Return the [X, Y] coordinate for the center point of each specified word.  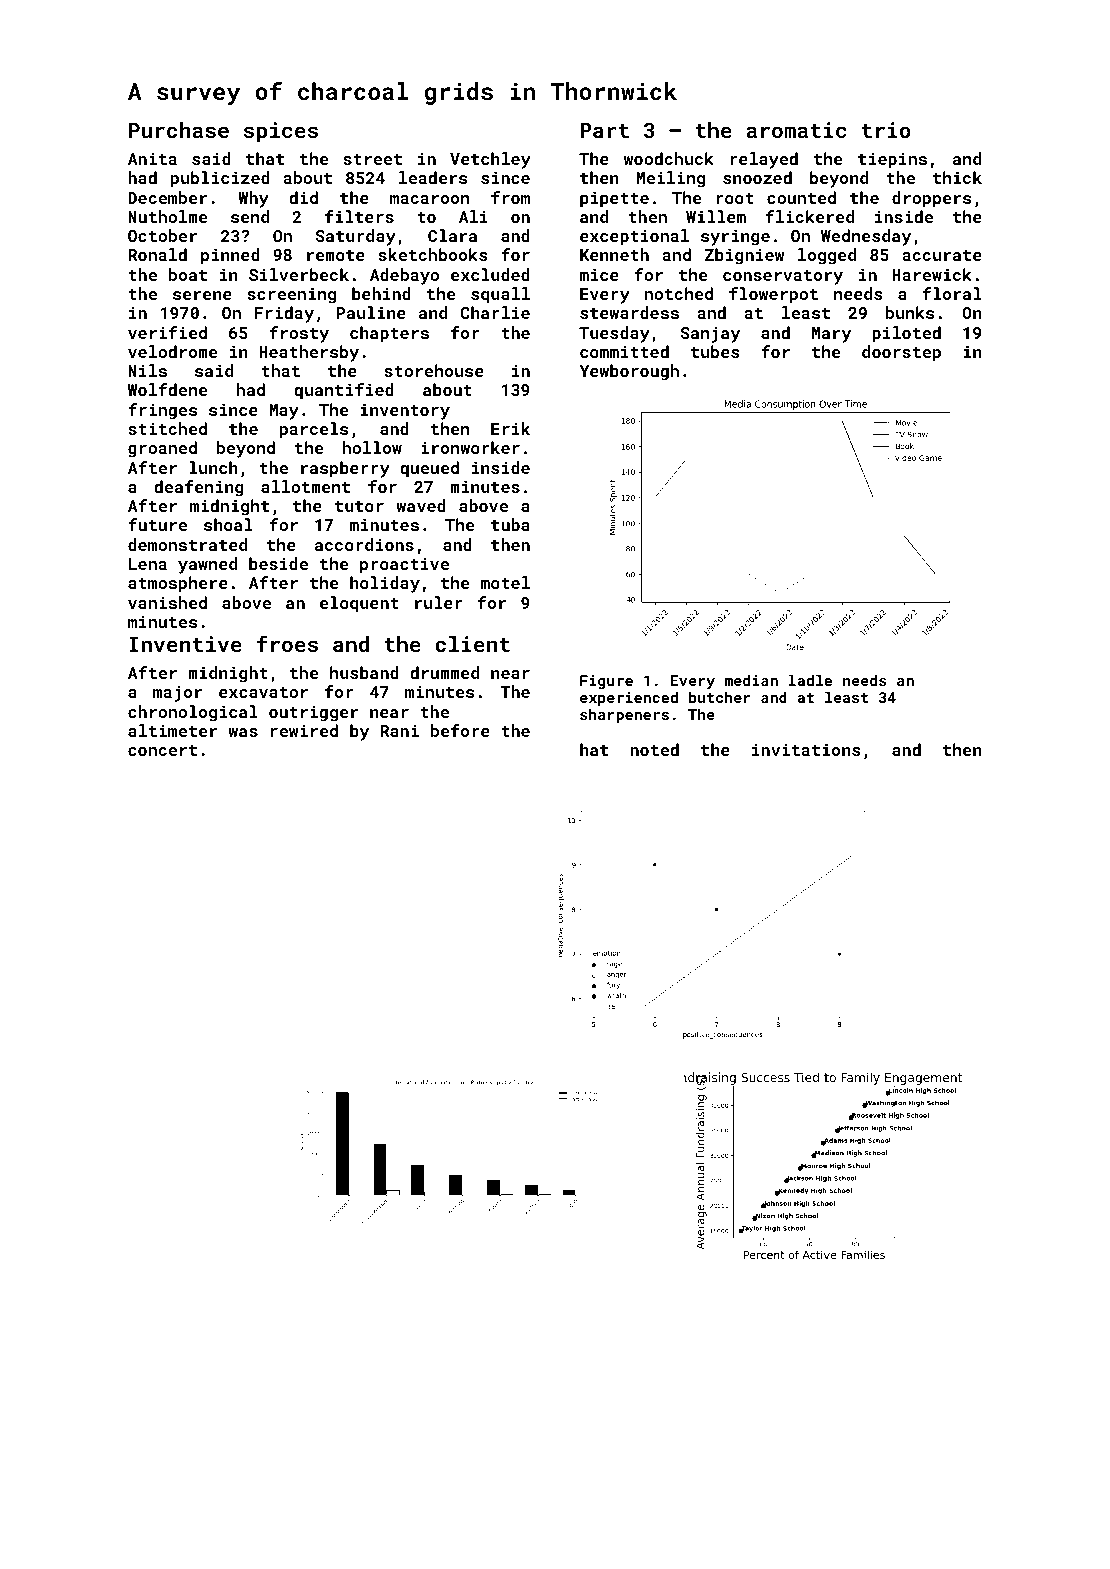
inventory [405, 411]
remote [336, 255]
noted [654, 749]
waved [421, 505]
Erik [510, 428]
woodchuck [669, 158]
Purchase [179, 130]
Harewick [932, 274]
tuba [510, 524]
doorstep [901, 353]
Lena [147, 564]
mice [599, 274]
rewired [304, 730]
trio [886, 130]
